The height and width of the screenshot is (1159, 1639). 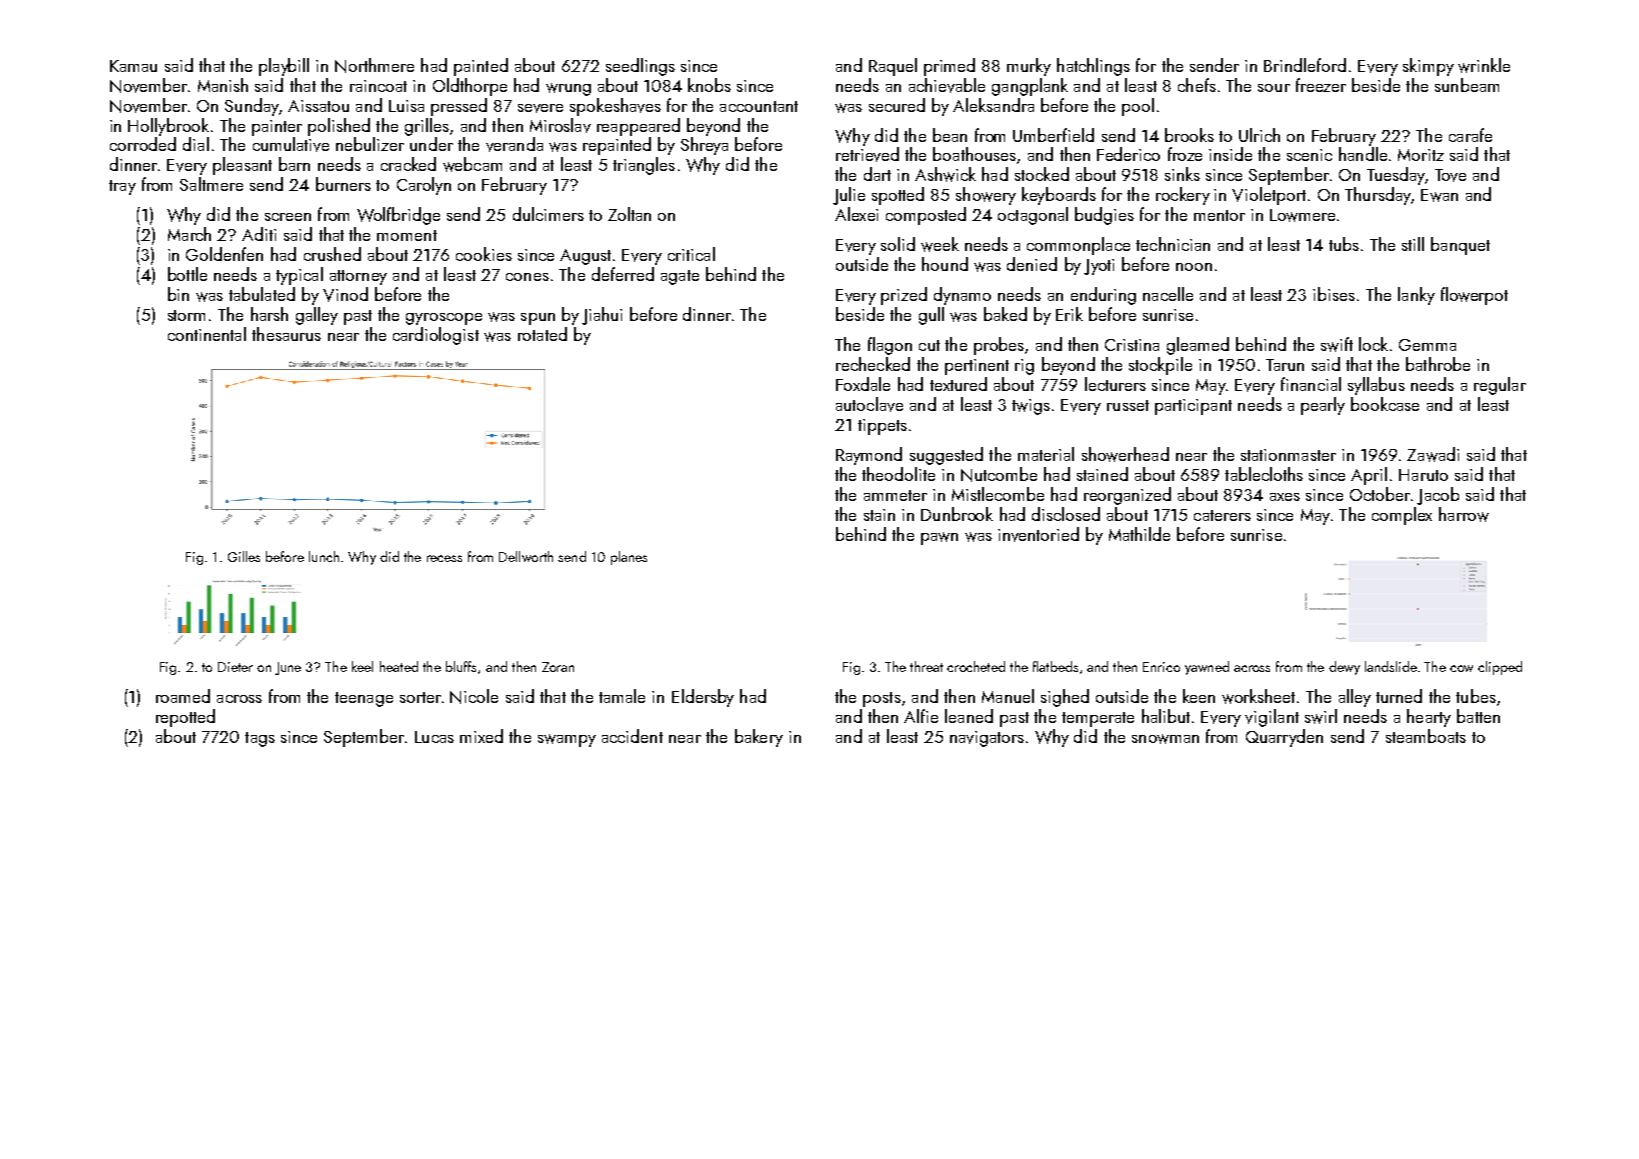 I want to click on theodolite, so click(x=898, y=474).
